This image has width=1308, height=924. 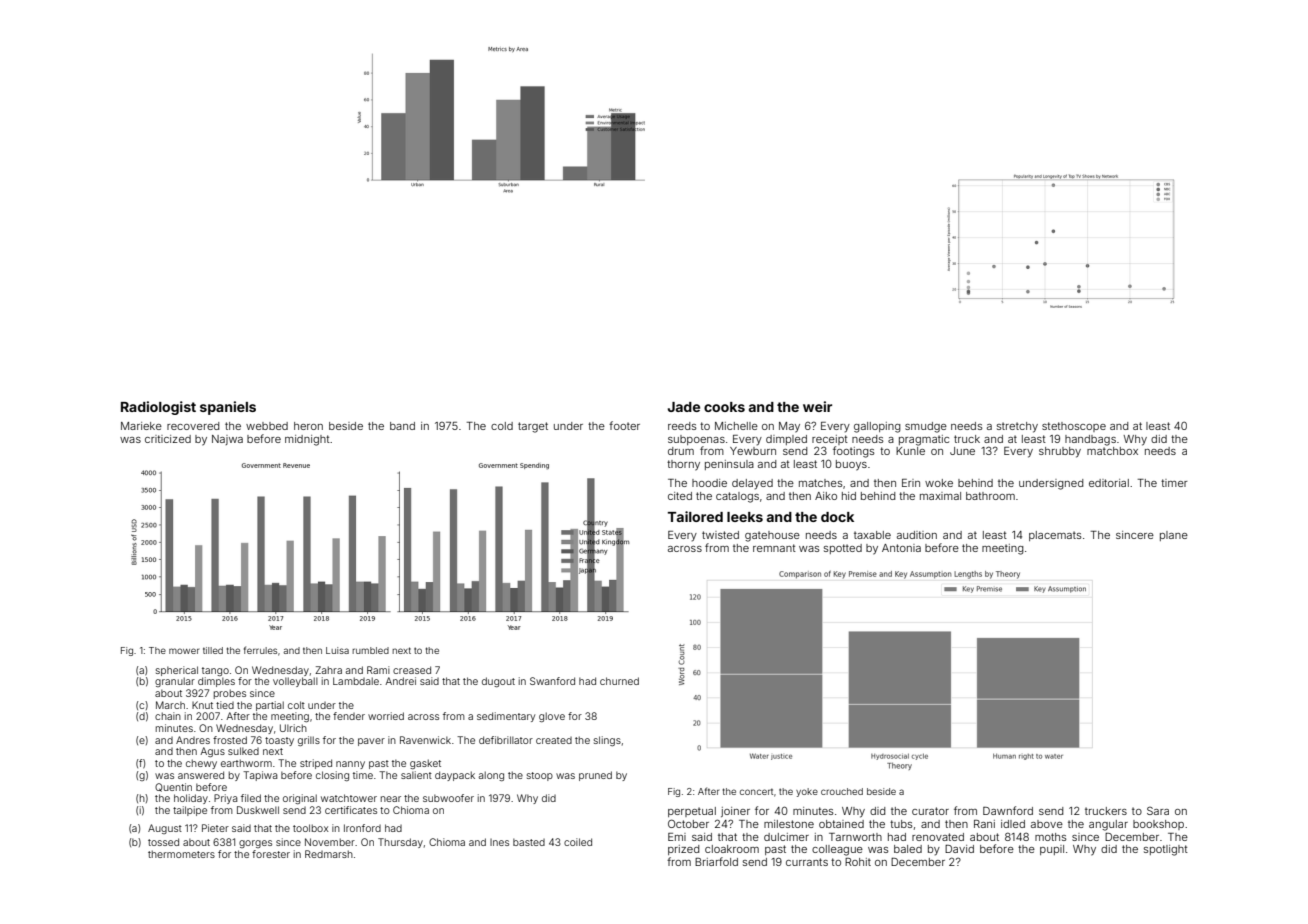 I want to click on weir, so click(x=817, y=406).
